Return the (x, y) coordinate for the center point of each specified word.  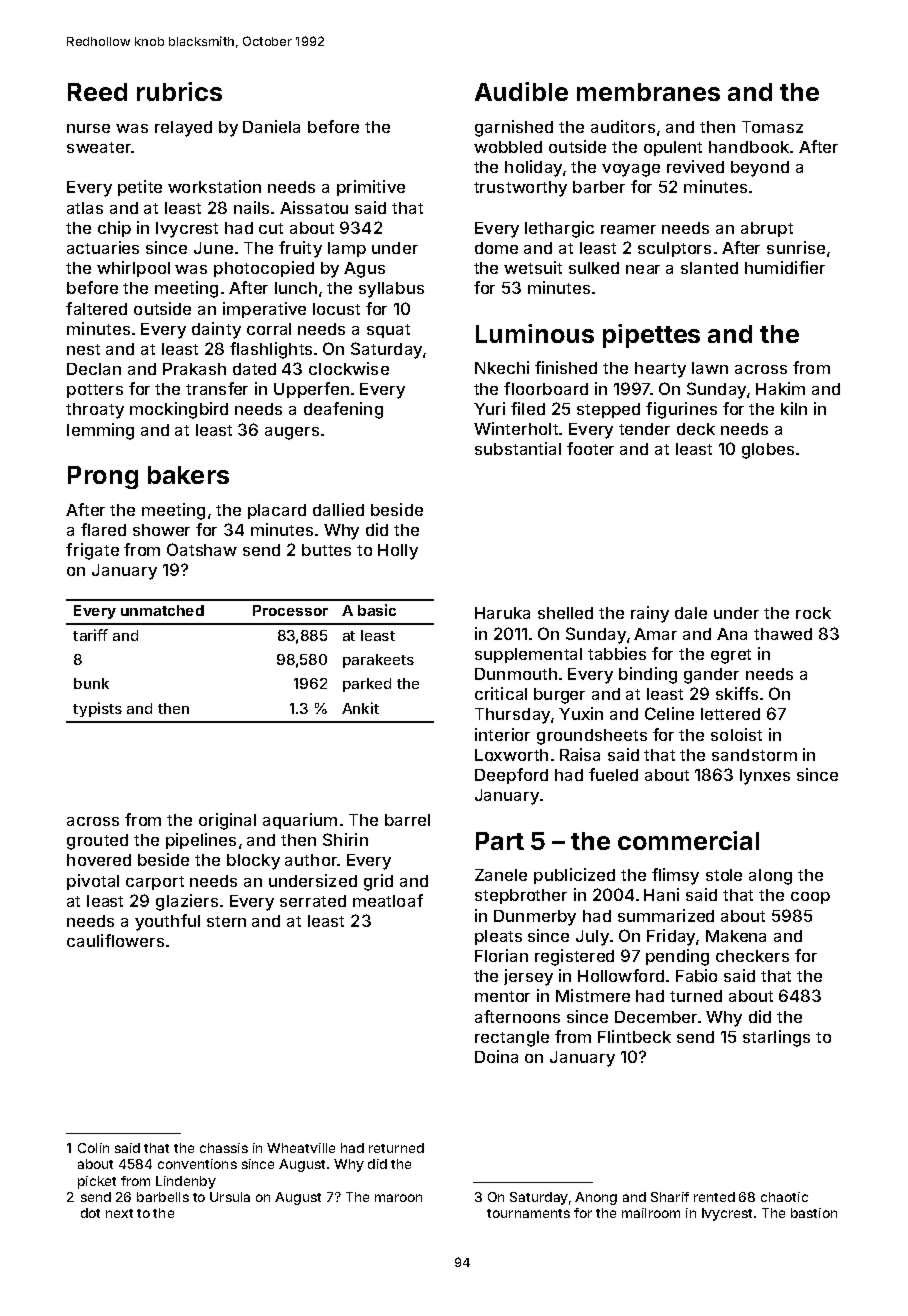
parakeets (378, 661)
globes (768, 451)
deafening (343, 410)
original (227, 821)
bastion (814, 1213)
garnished (514, 128)
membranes (648, 92)
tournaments (528, 1213)
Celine (669, 713)
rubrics (179, 91)
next (119, 1213)
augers (292, 433)
